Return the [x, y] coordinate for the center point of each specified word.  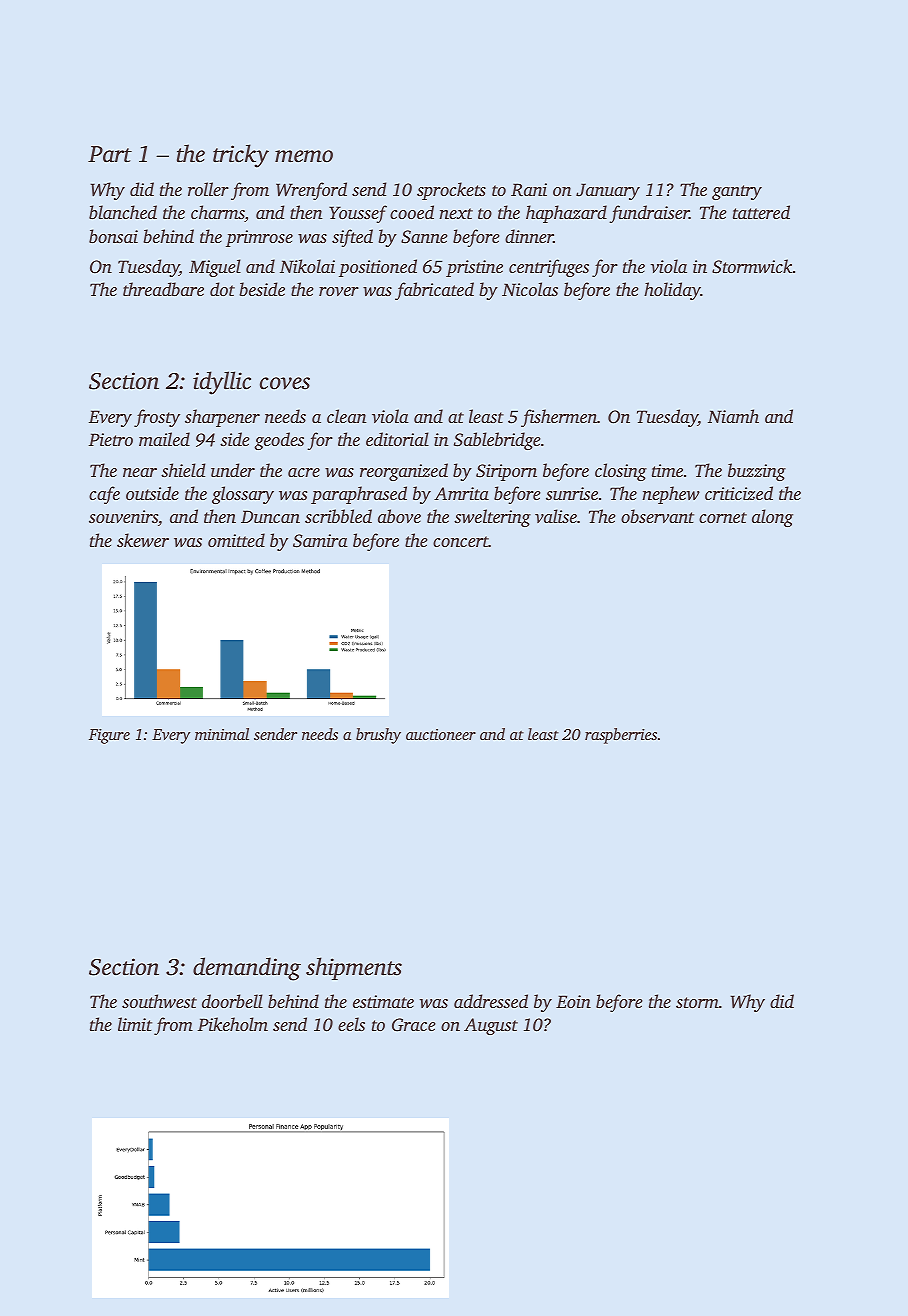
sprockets [451, 191]
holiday [672, 291]
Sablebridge [497, 441]
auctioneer [441, 734]
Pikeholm [233, 1024]
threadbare [163, 289]
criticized [739, 493]
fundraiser [649, 214]
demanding [247, 969]
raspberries [621, 736]
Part [110, 154]
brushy [378, 736]
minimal [222, 734]
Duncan [270, 516]
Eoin [573, 1001]
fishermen [559, 418]
